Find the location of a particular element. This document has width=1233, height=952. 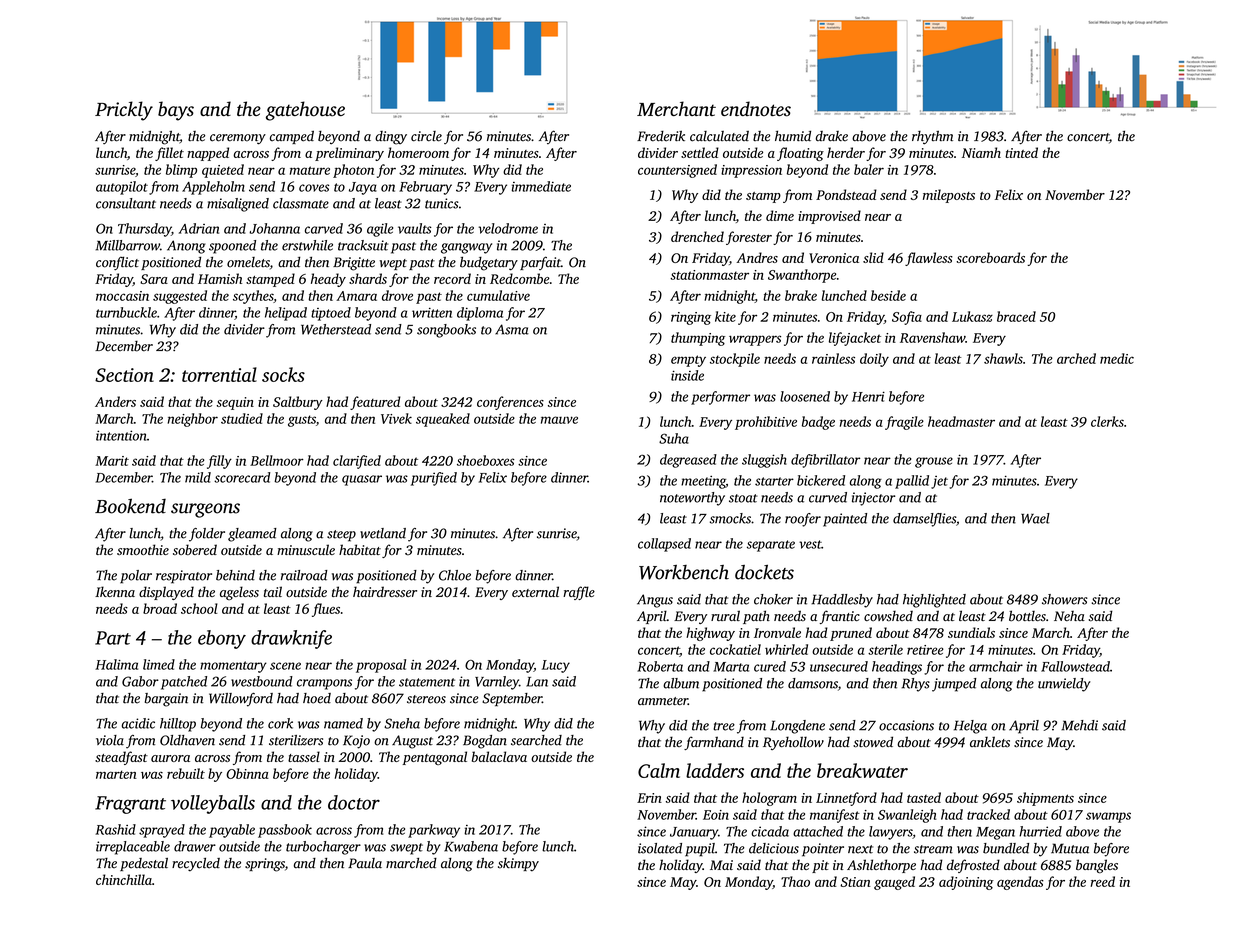

Merchant is located at coordinates (676, 108).
